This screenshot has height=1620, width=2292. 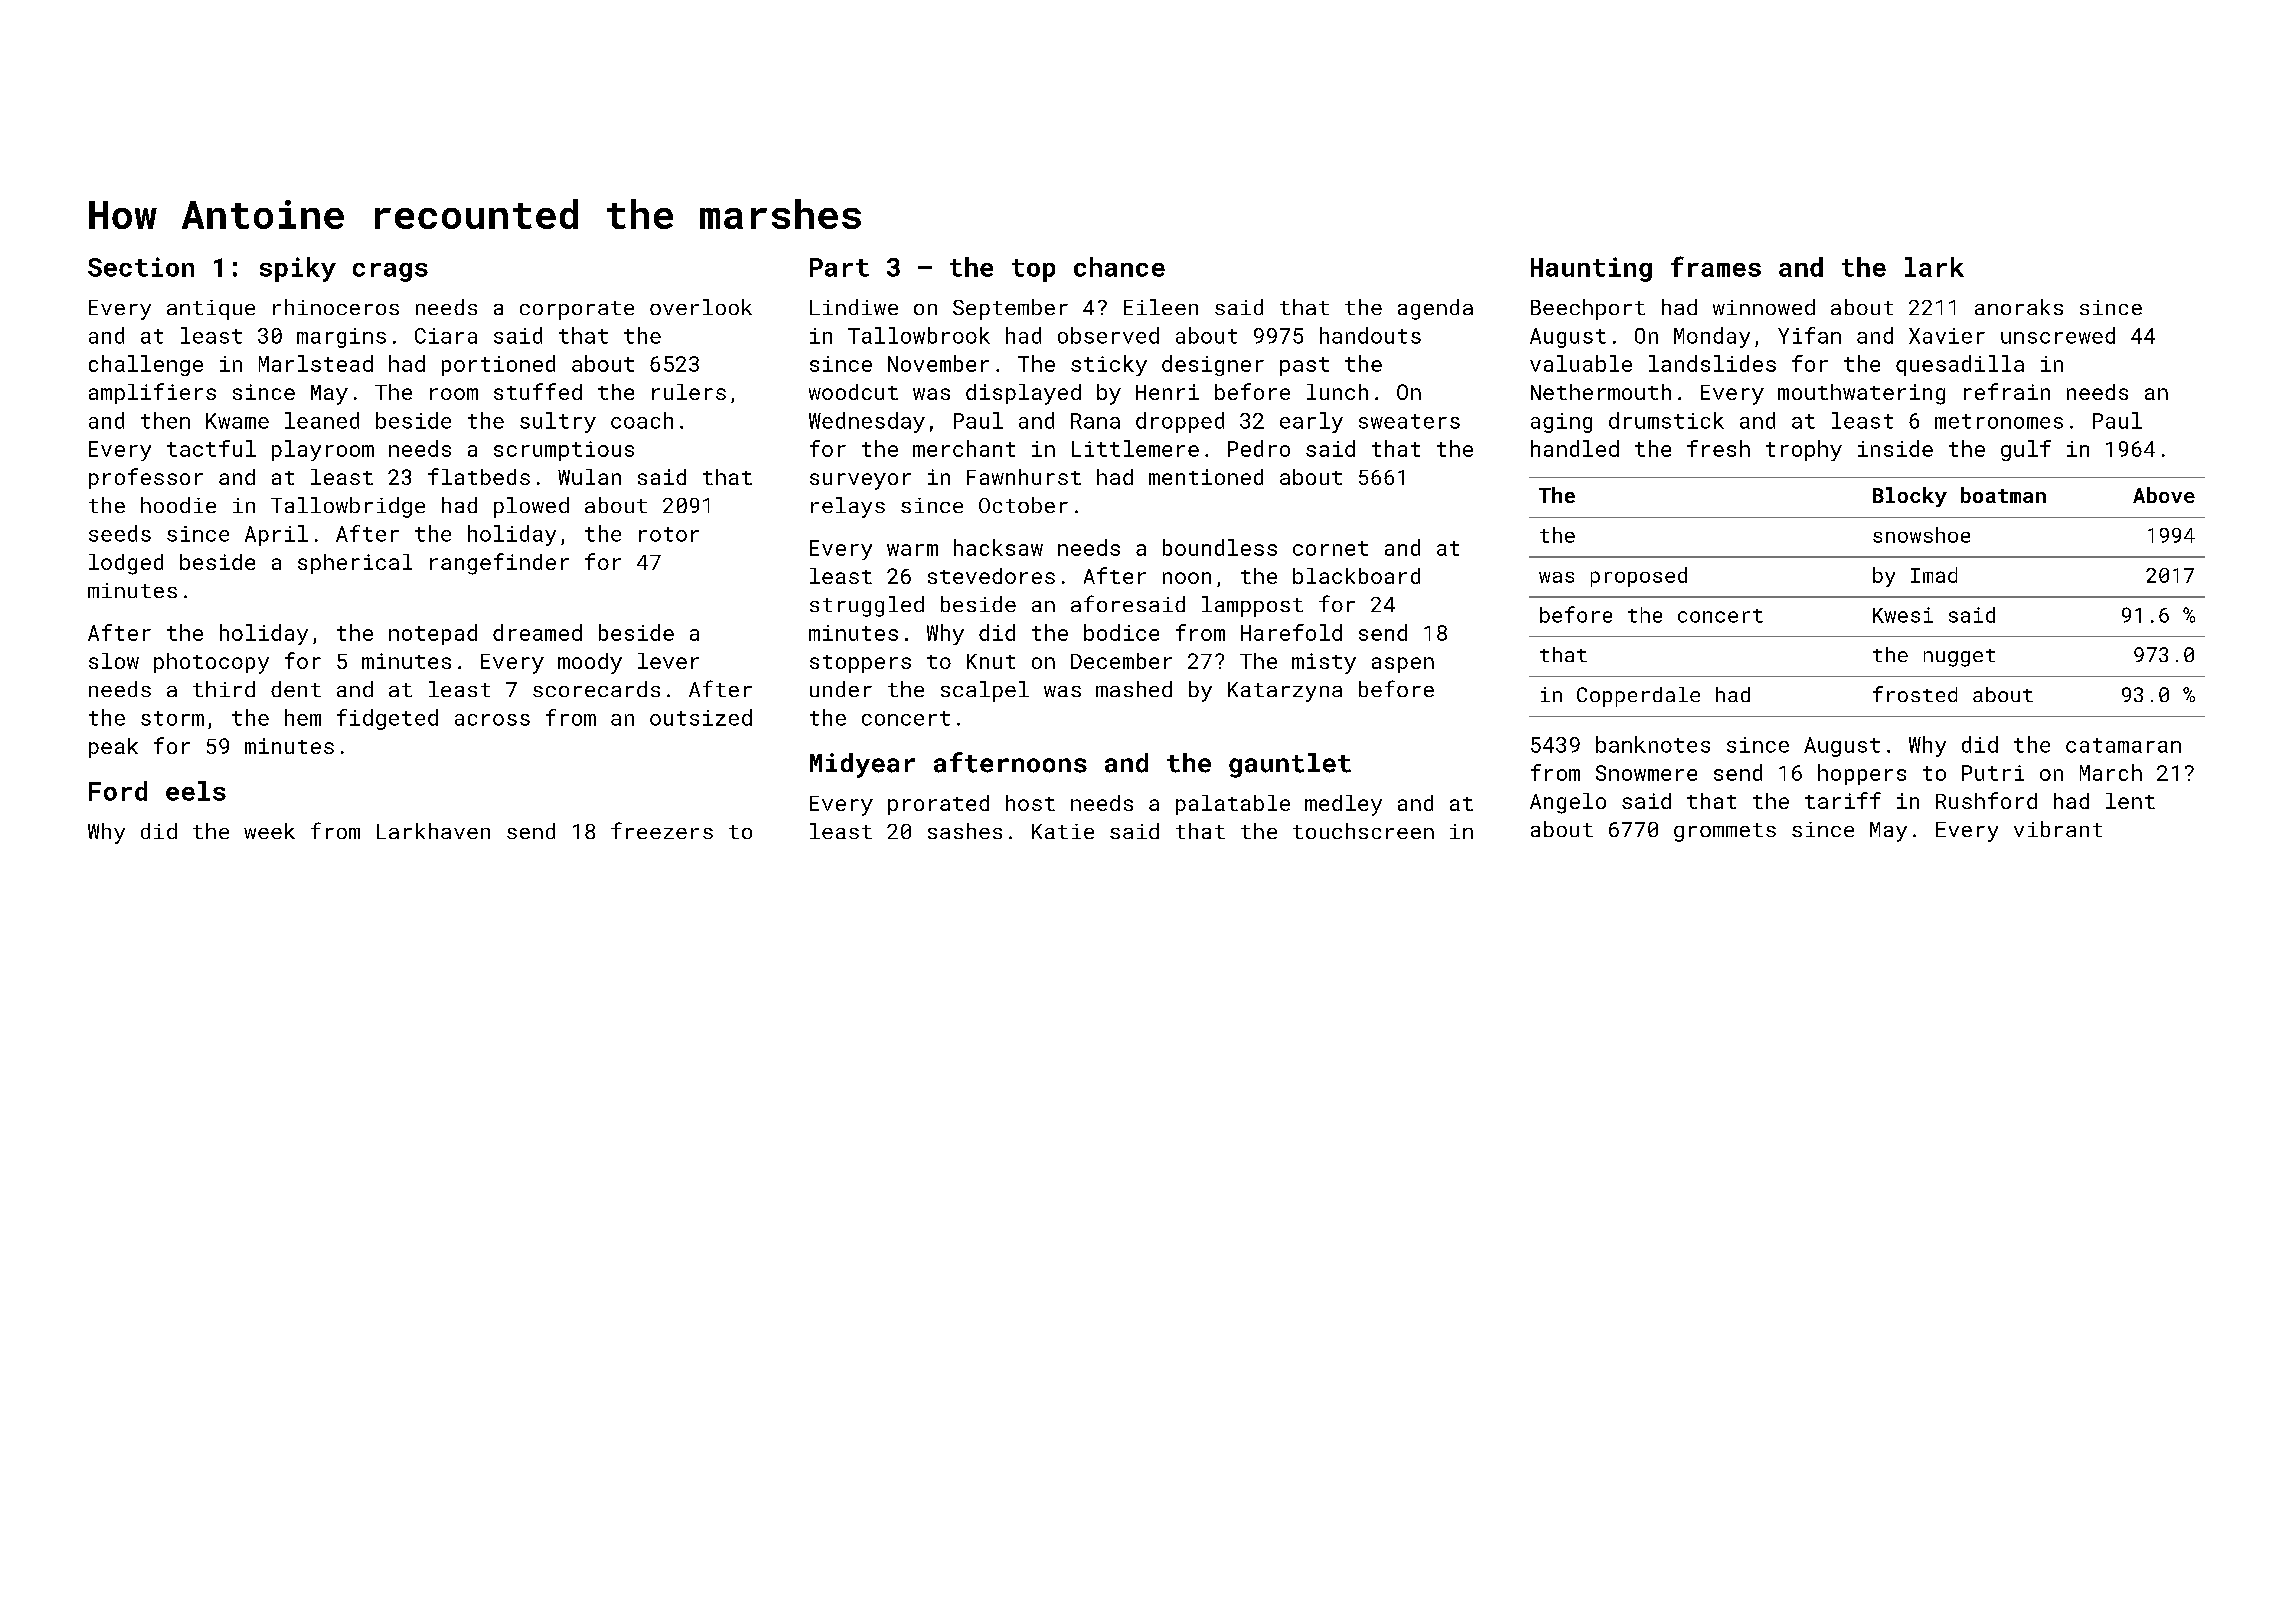 I want to click on challenge, so click(x=146, y=365).
